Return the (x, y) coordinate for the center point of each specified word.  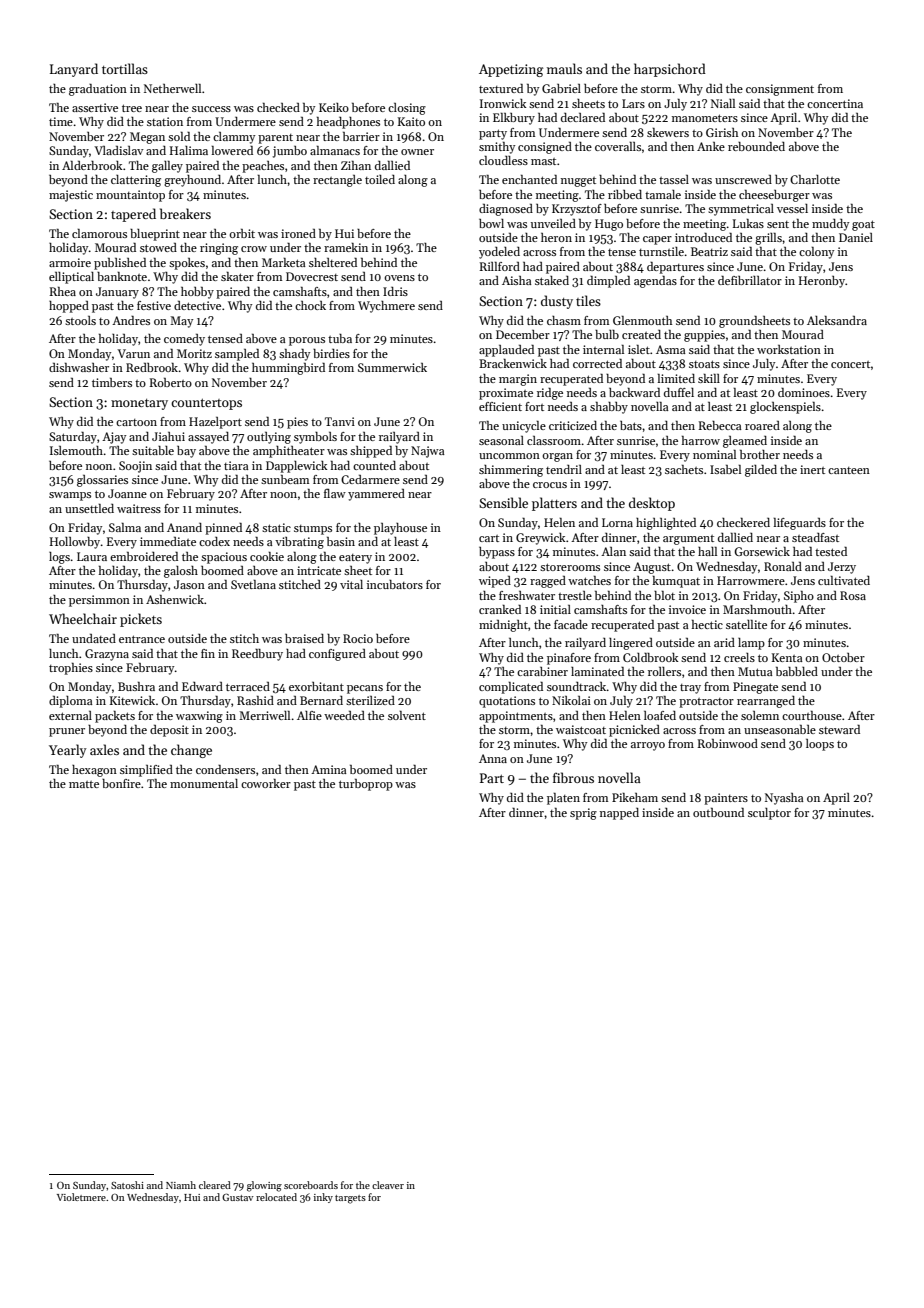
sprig (583, 814)
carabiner (542, 671)
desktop (652, 504)
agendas (655, 282)
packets (115, 717)
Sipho (799, 597)
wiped (495, 582)
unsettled (89, 508)
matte (84, 784)
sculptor (769, 814)
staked (552, 280)
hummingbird (288, 369)
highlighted (666, 524)
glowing (264, 1186)
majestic (71, 196)
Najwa (428, 452)
